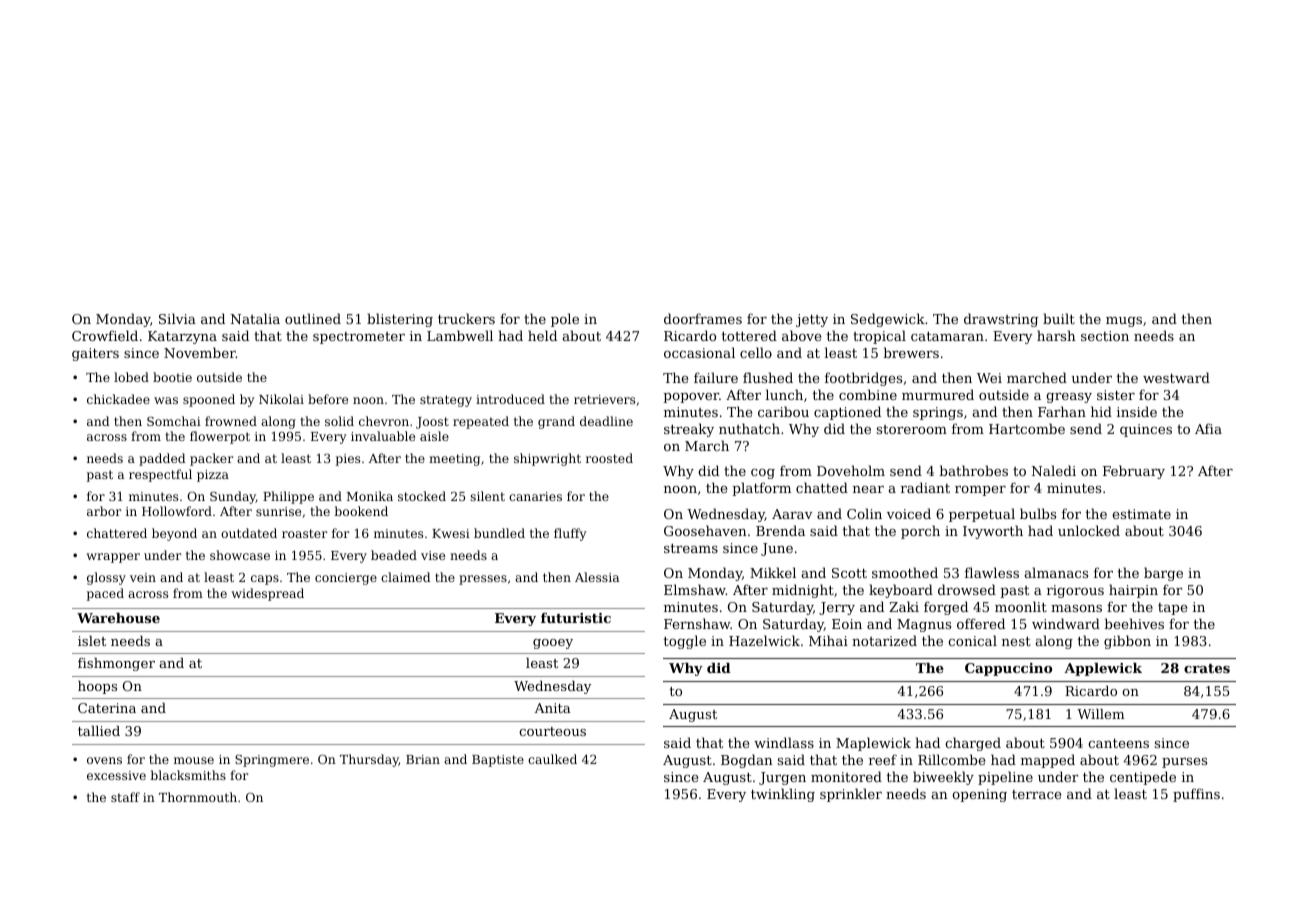 This document has height=924, width=1308. What do you see at coordinates (1163, 574) in the document?
I see `barge` at bounding box center [1163, 574].
